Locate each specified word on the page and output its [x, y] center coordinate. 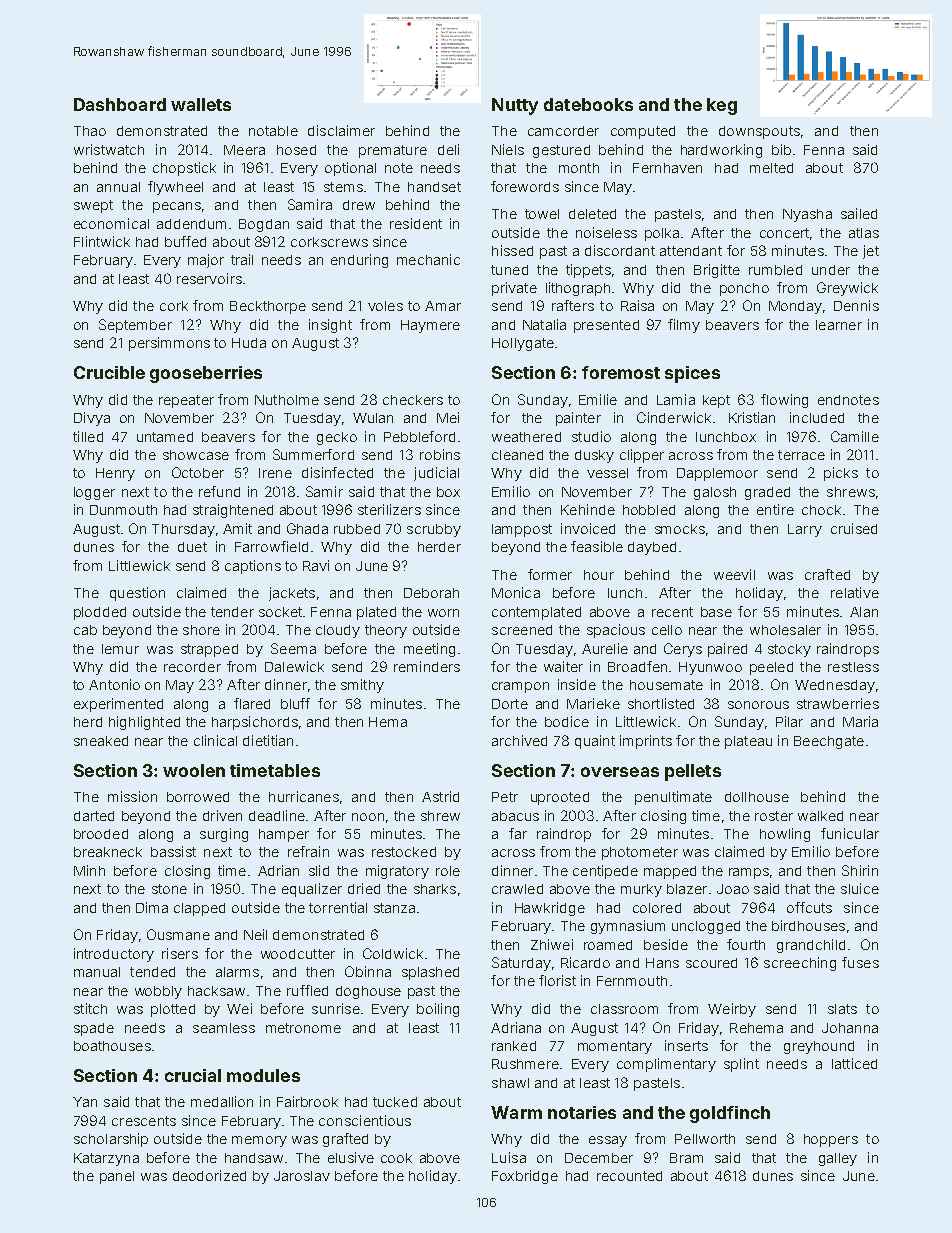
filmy [684, 326]
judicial [436, 474]
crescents [144, 1121]
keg [722, 106]
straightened [233, 511]
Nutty [515, 106]
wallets [201, 104]
